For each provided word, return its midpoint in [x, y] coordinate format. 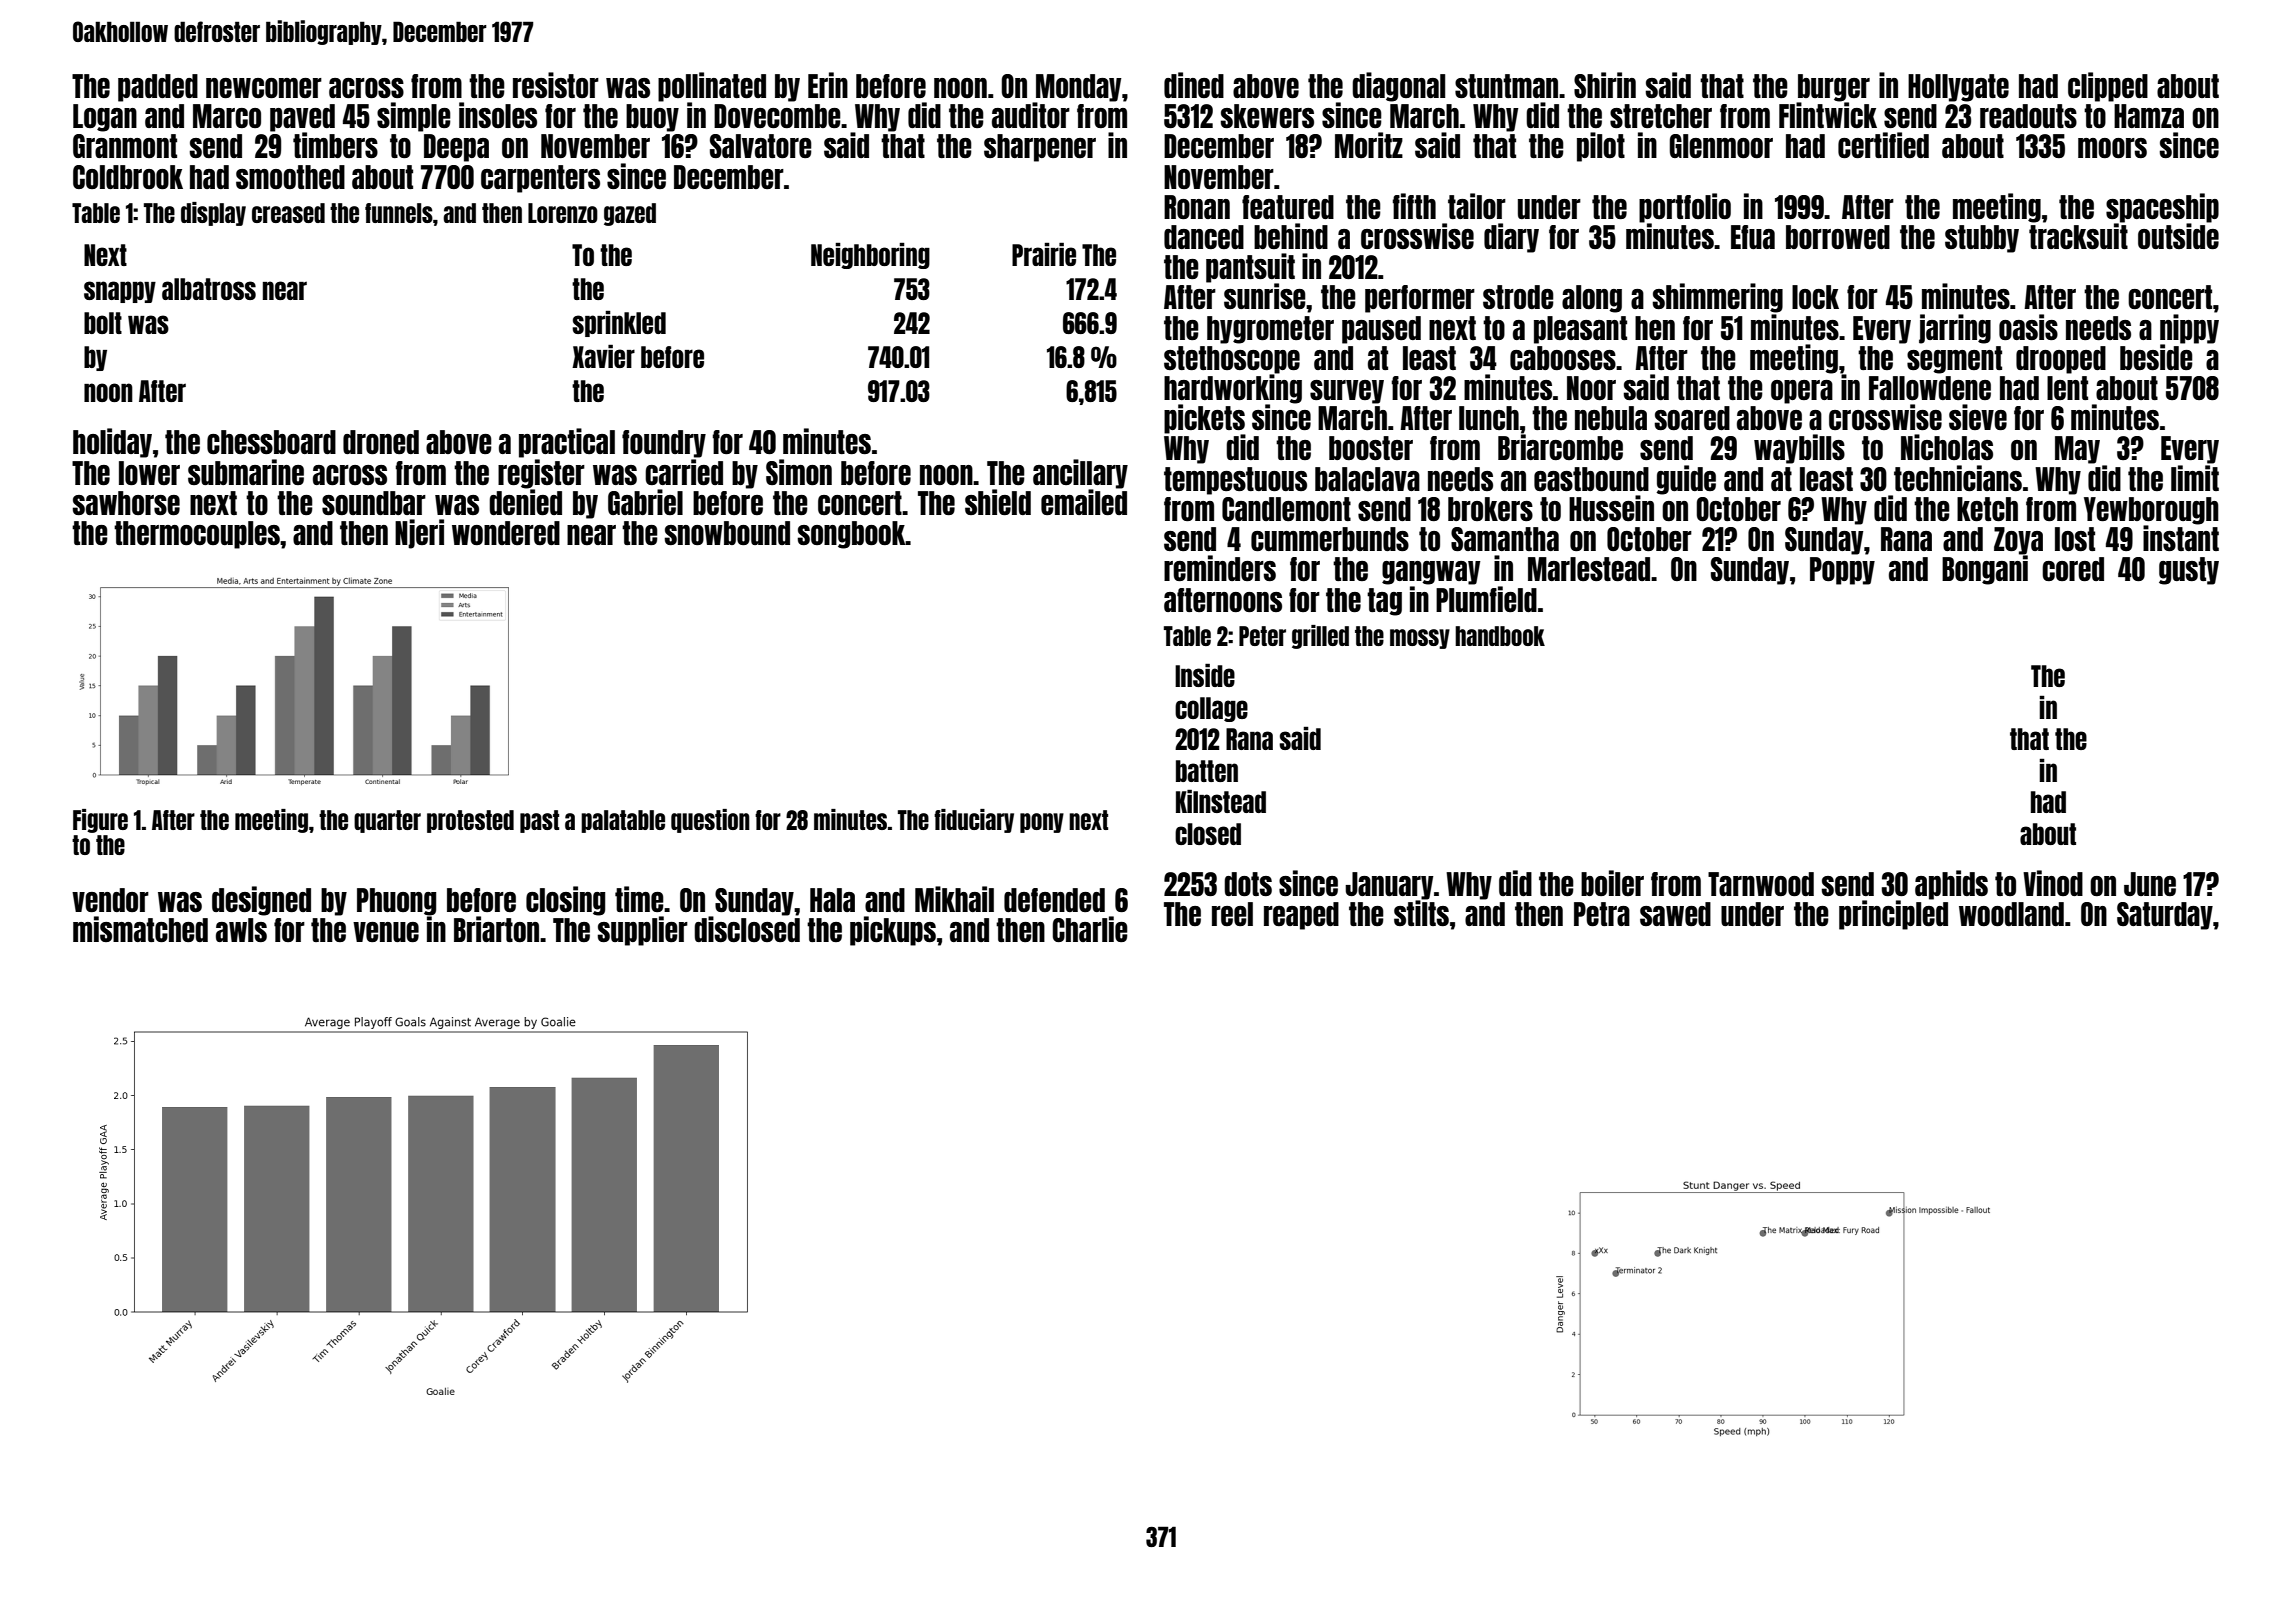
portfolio [1685, 208]
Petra [1602, 914]
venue [386, 932]
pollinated [712, 87]
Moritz [1369, 145]
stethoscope [1232, 360]
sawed [1675, 914]
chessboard [271, 442]
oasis [2028, 327]
